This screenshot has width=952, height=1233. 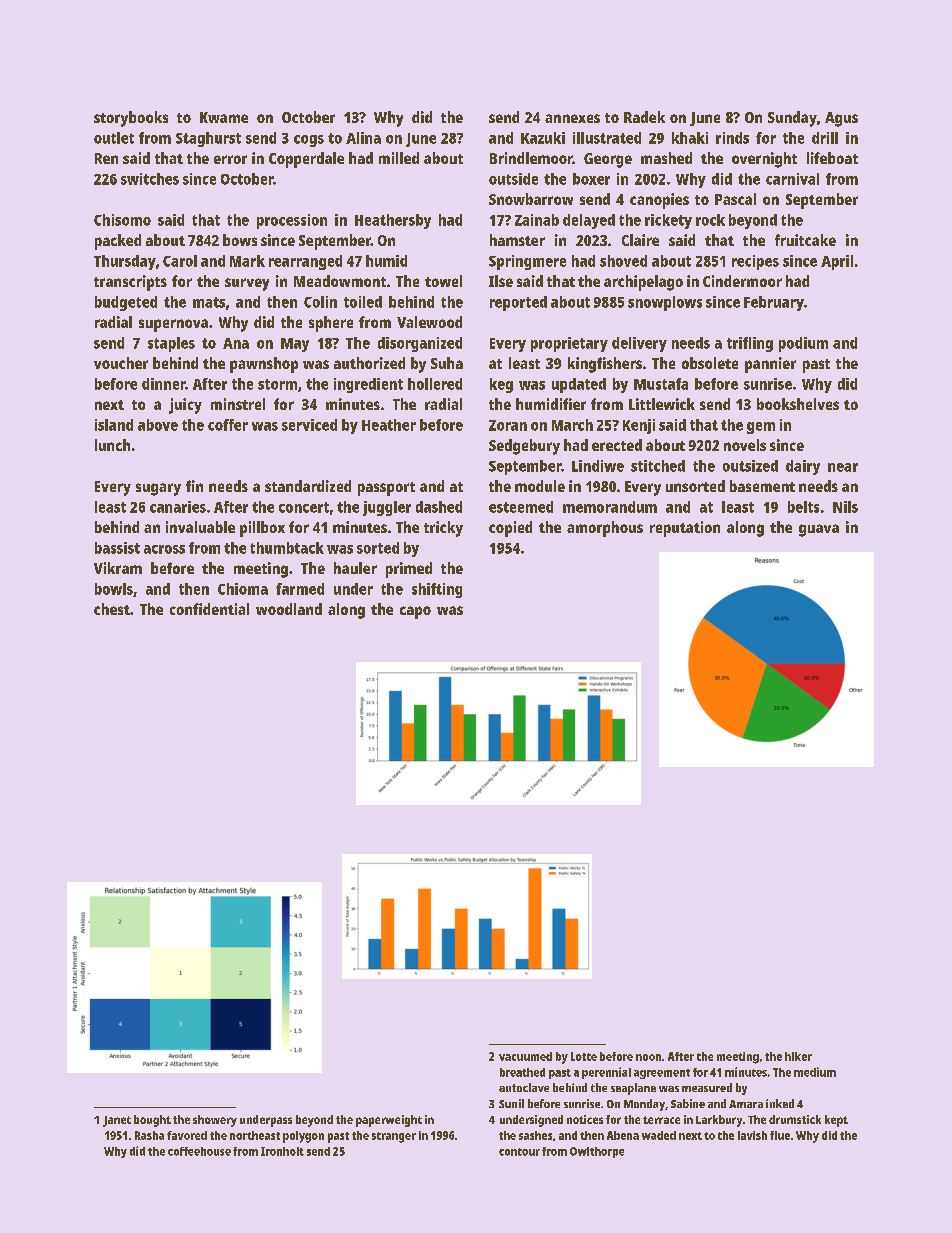 What do you see at coordinates (363, 138) in the screenshot?
I see `Alina` at bounding box center [363, 138].
